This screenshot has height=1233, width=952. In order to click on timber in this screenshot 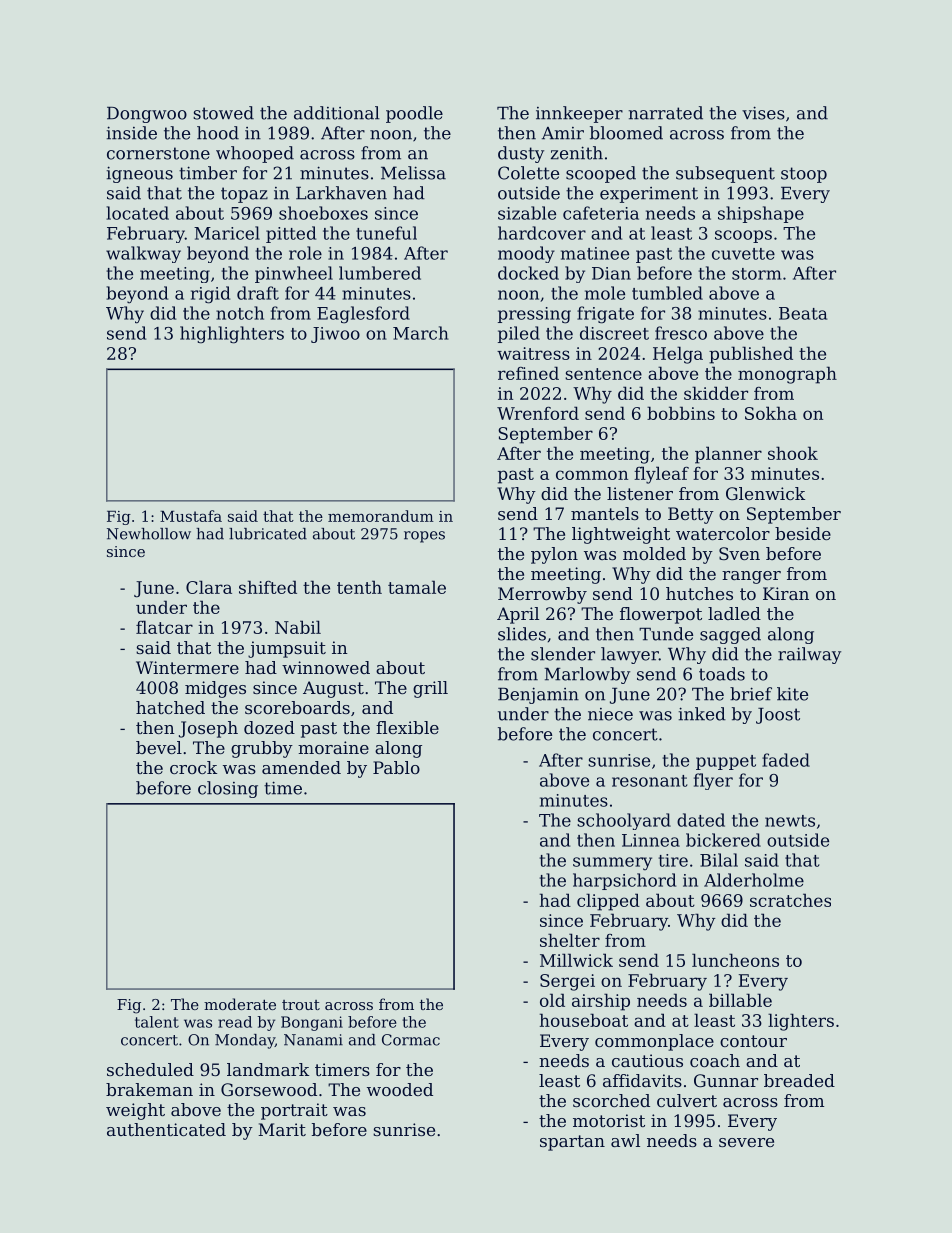, I will do `click(208, 173)`.
